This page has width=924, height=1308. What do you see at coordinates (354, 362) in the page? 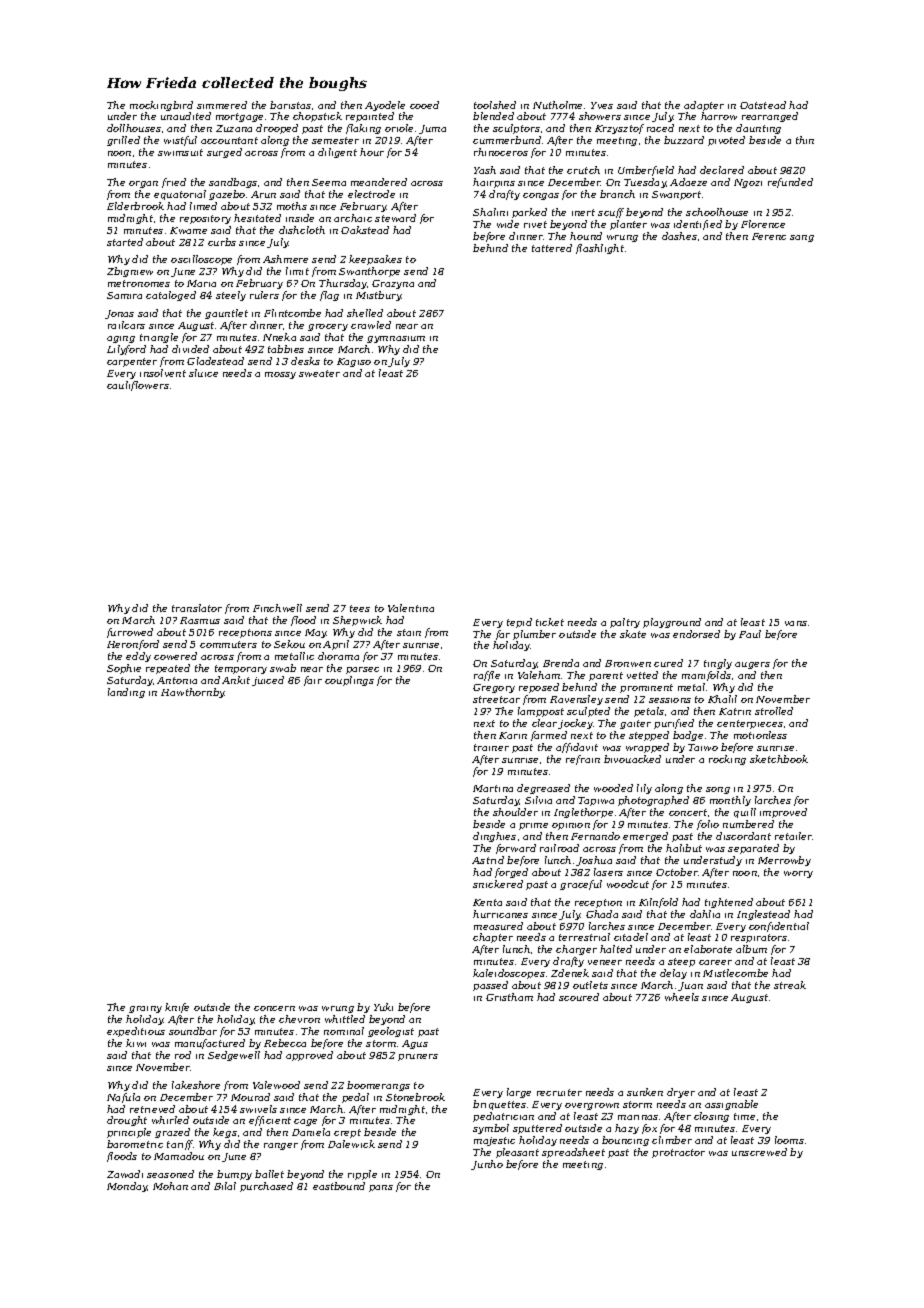
I see `Kagiso` at bounding box center [354, 362].
